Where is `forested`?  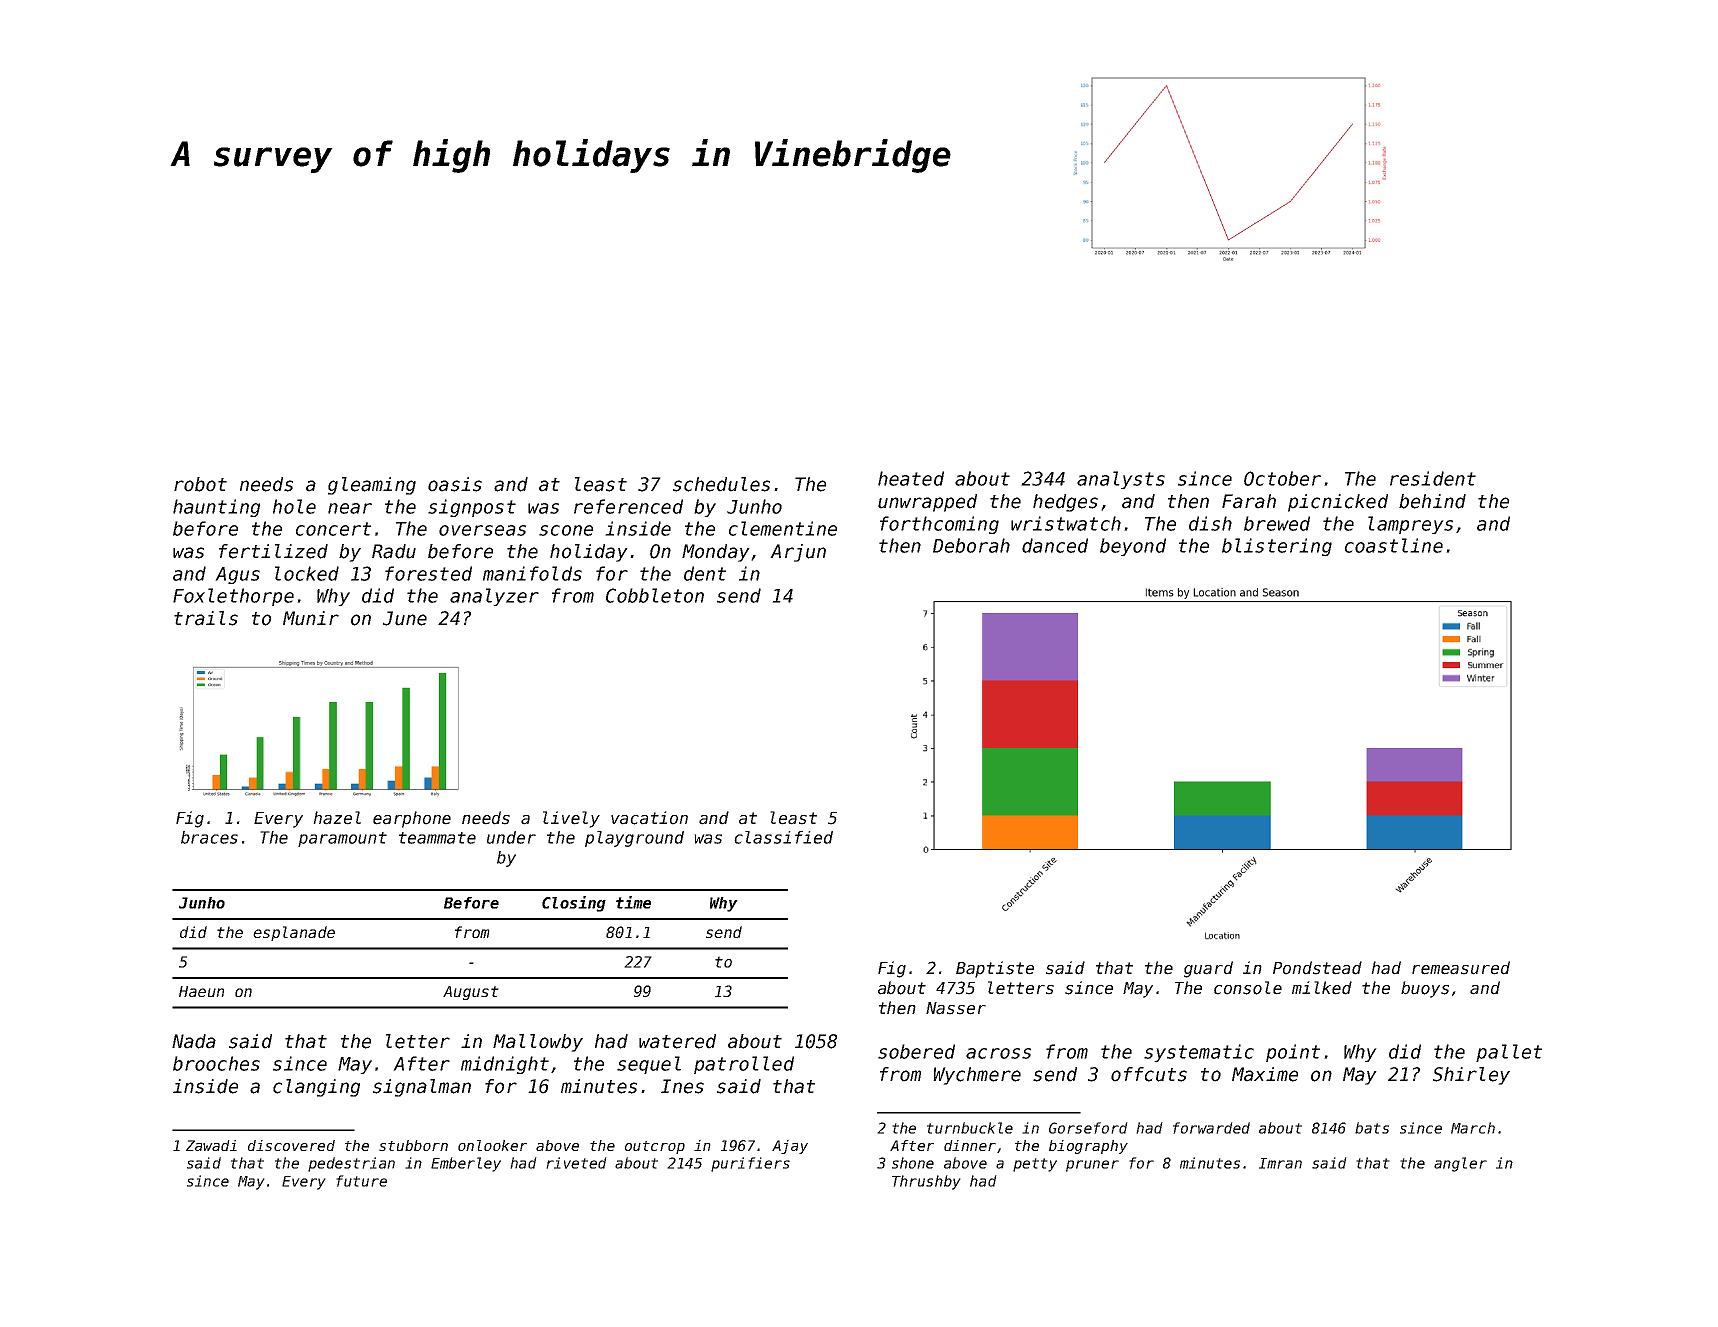
forested is located at coordinates (428, 573).
